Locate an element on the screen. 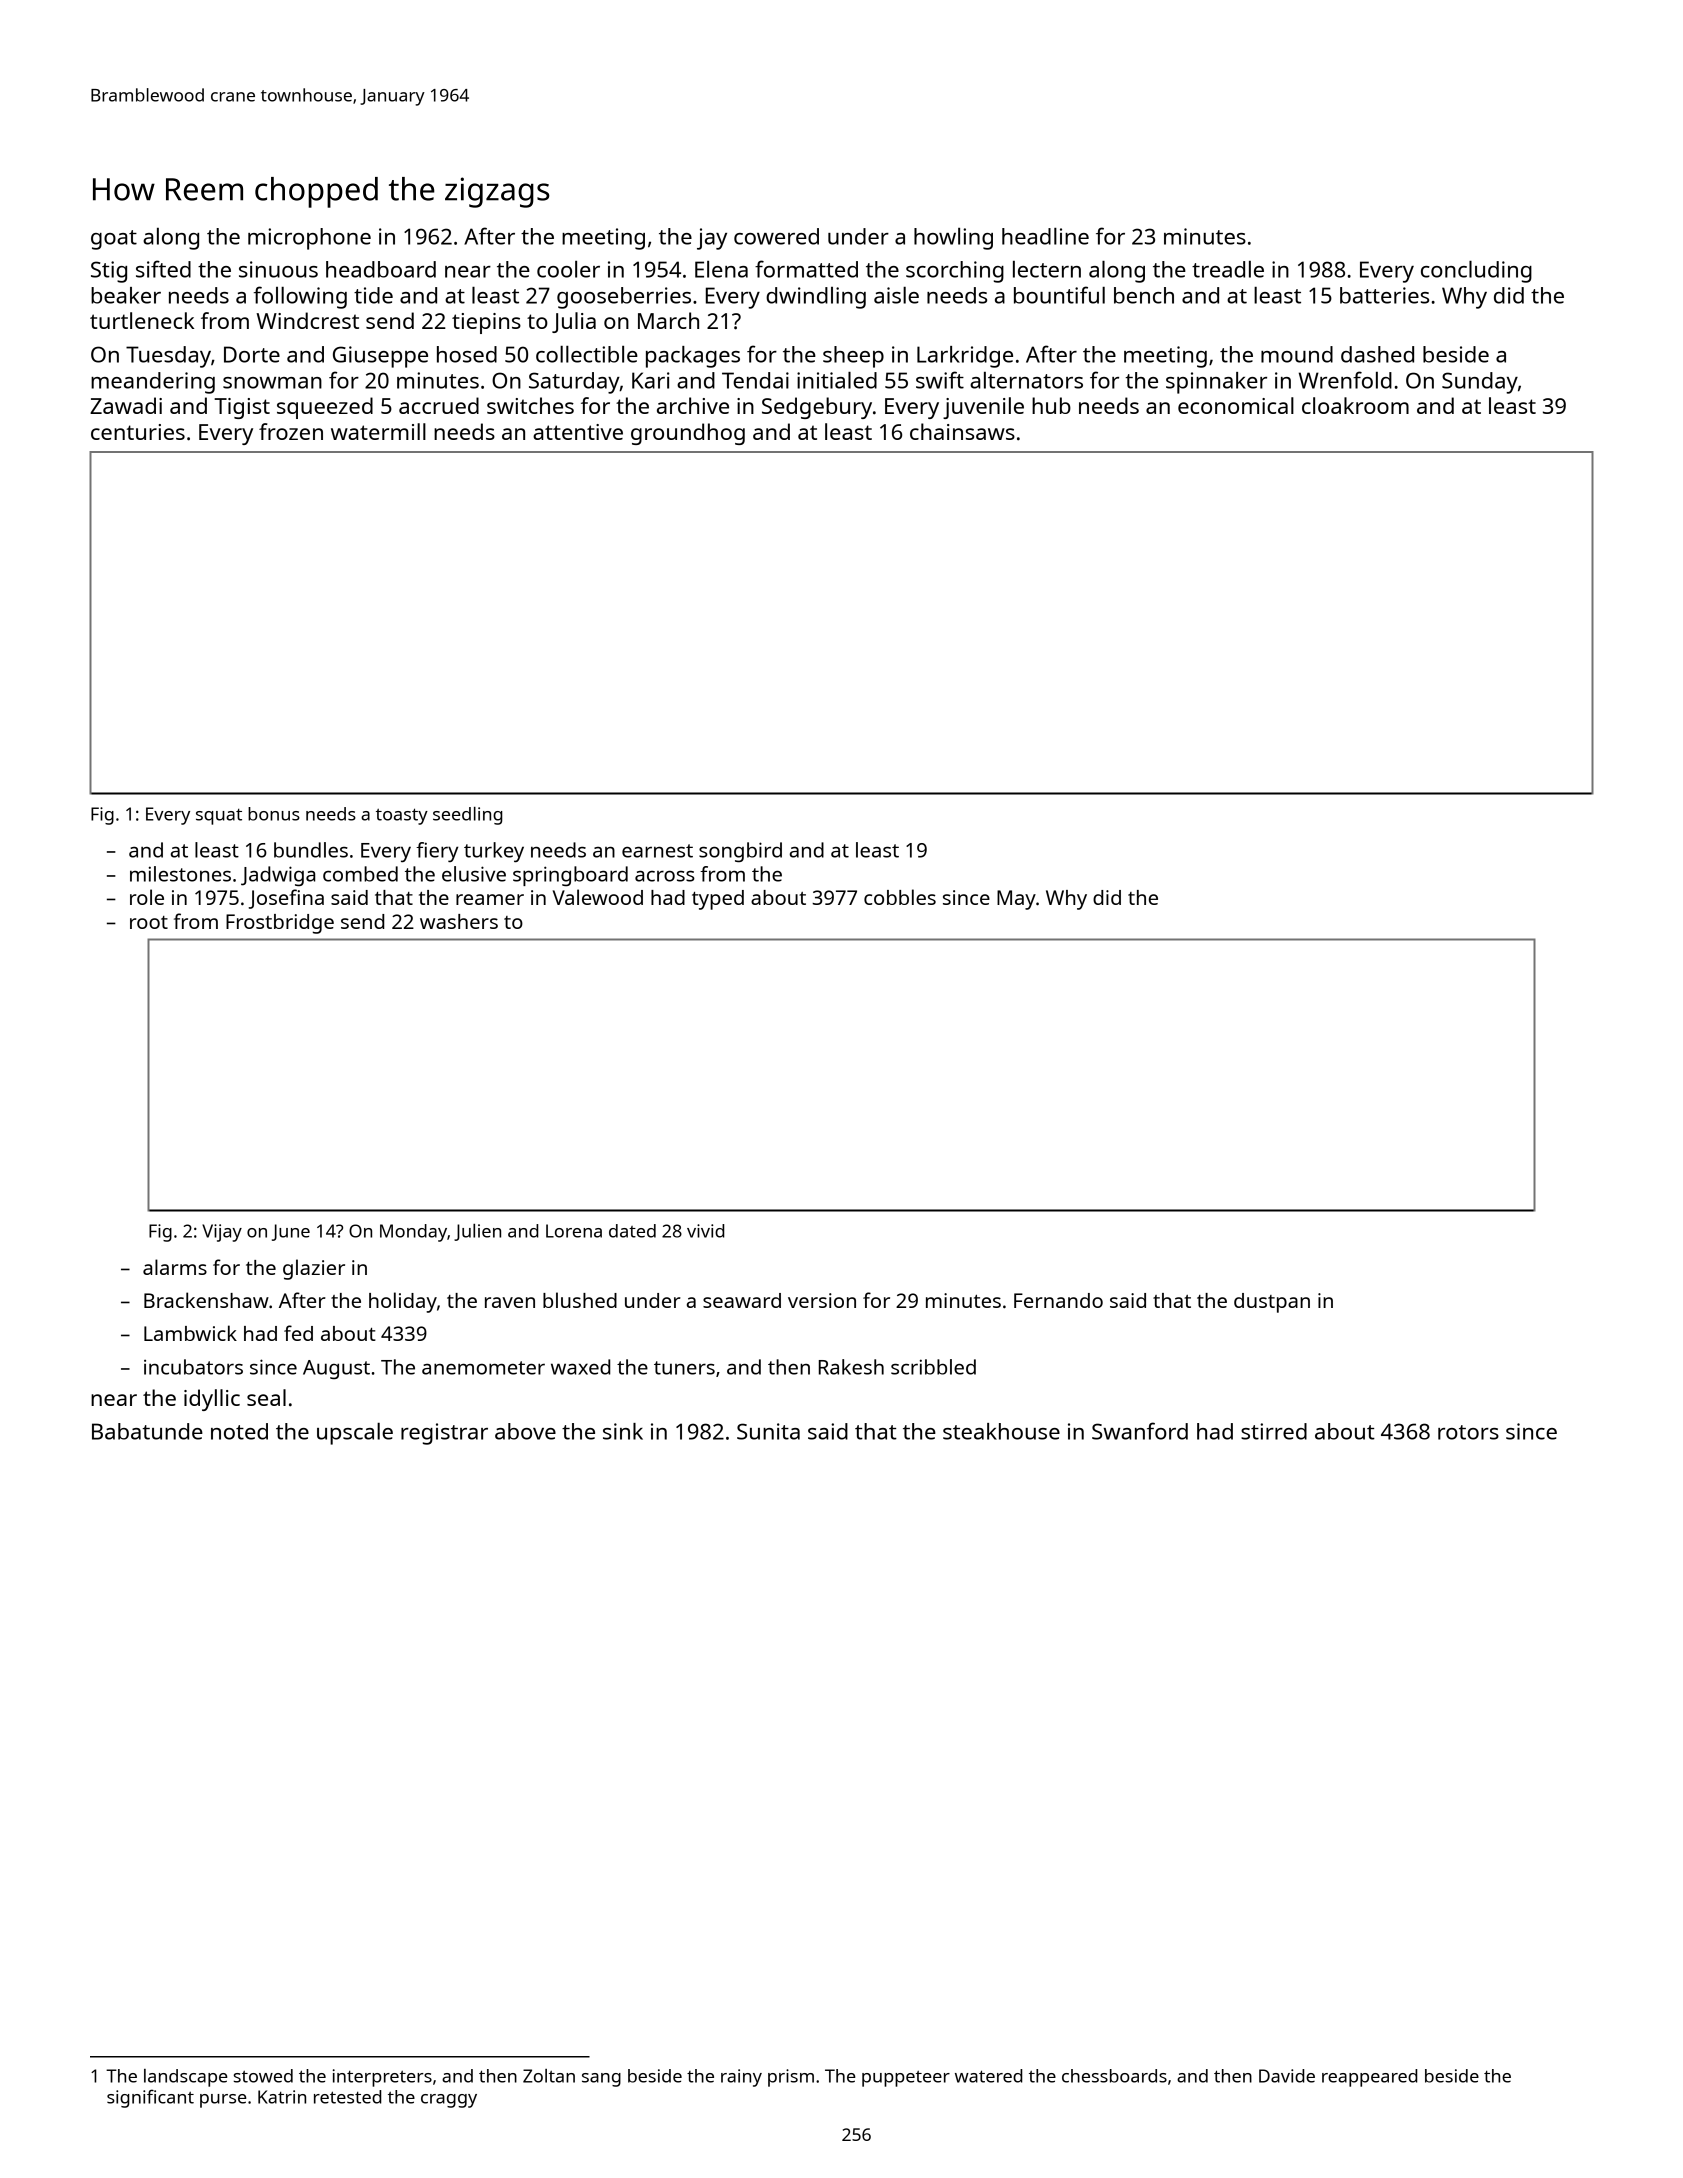 The width and height of the screenshot is (1683, 2178). following is located at coordinates (300, 297).
